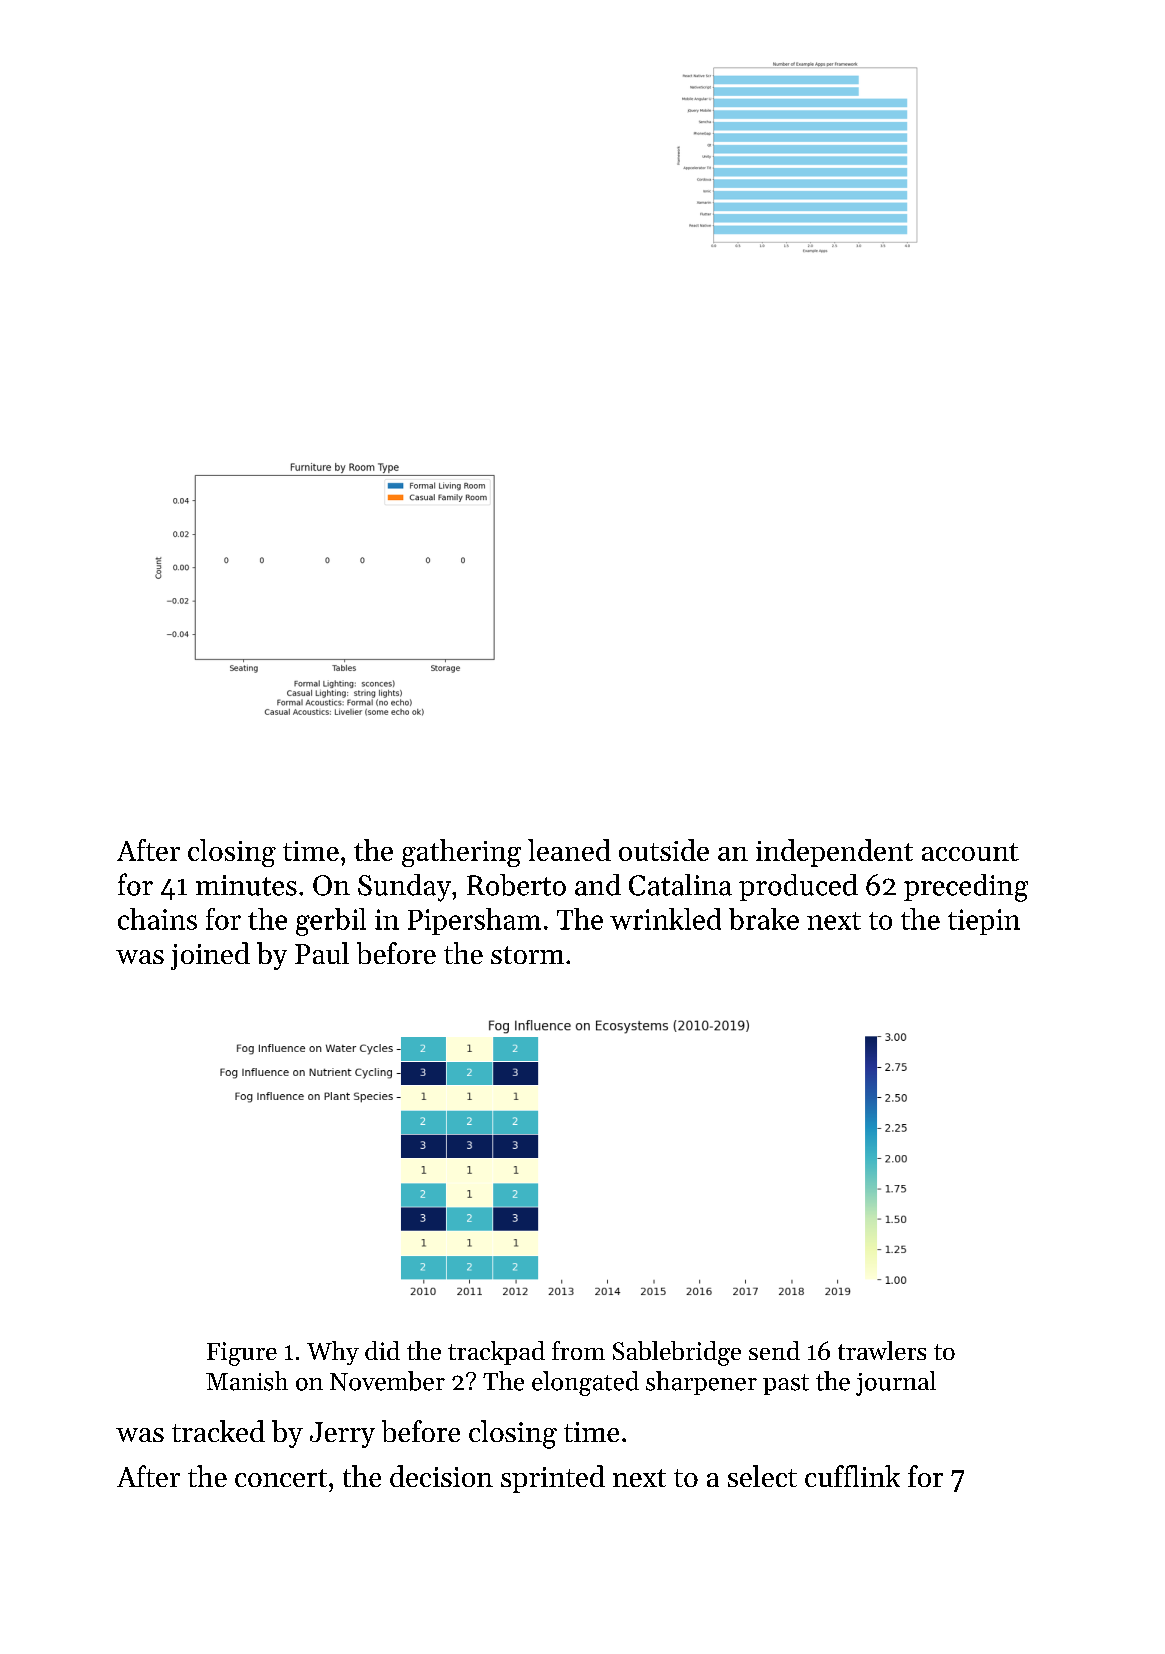 The width and height of the screenshot is (1165, 1654). What do you see at coordinates (553, 1479) in the screenshot?
I see `sprinted` at bounding box center [553, 1479].
